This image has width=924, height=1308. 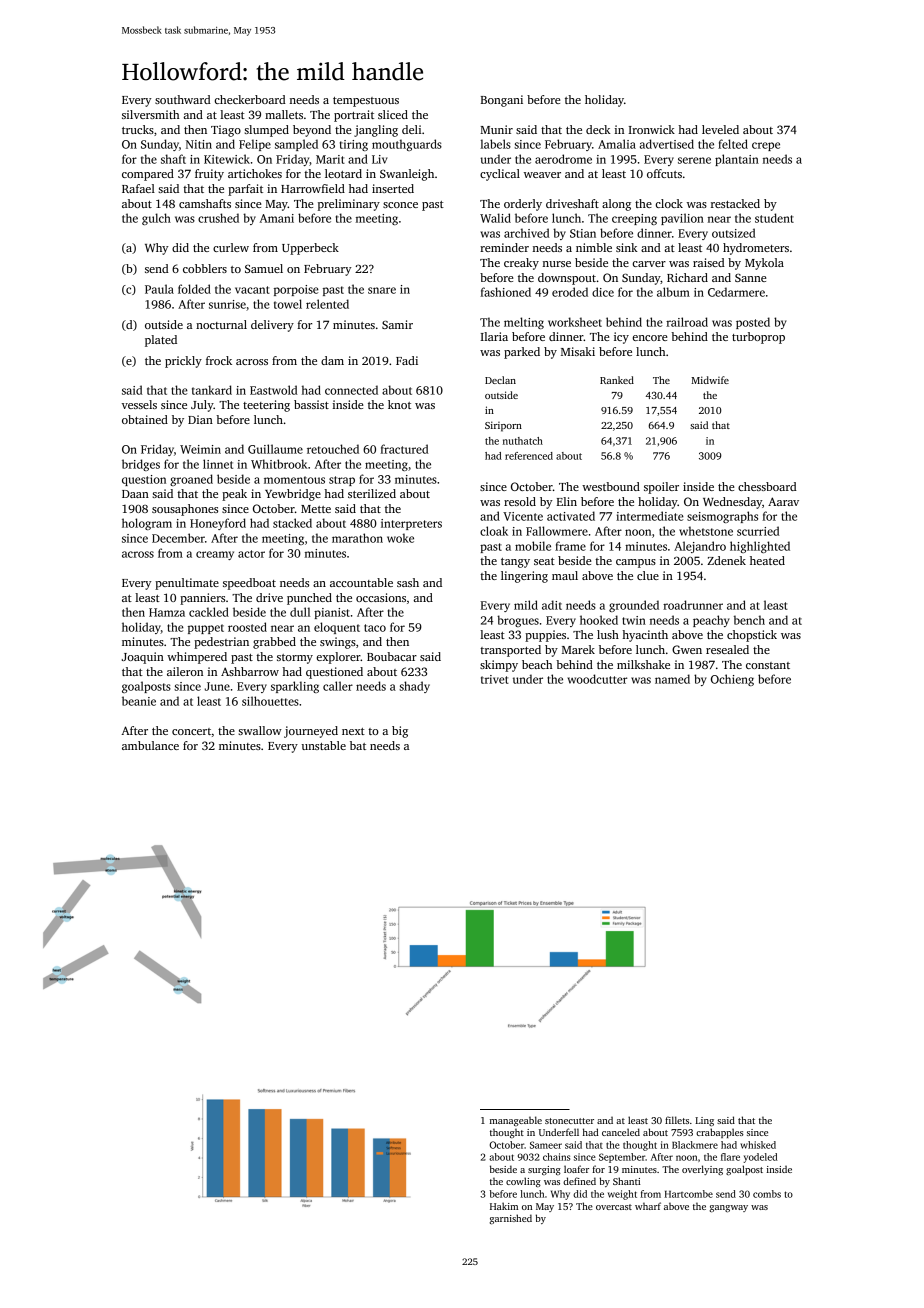 I want to click on gangway, so click(x=728, y=1209).
